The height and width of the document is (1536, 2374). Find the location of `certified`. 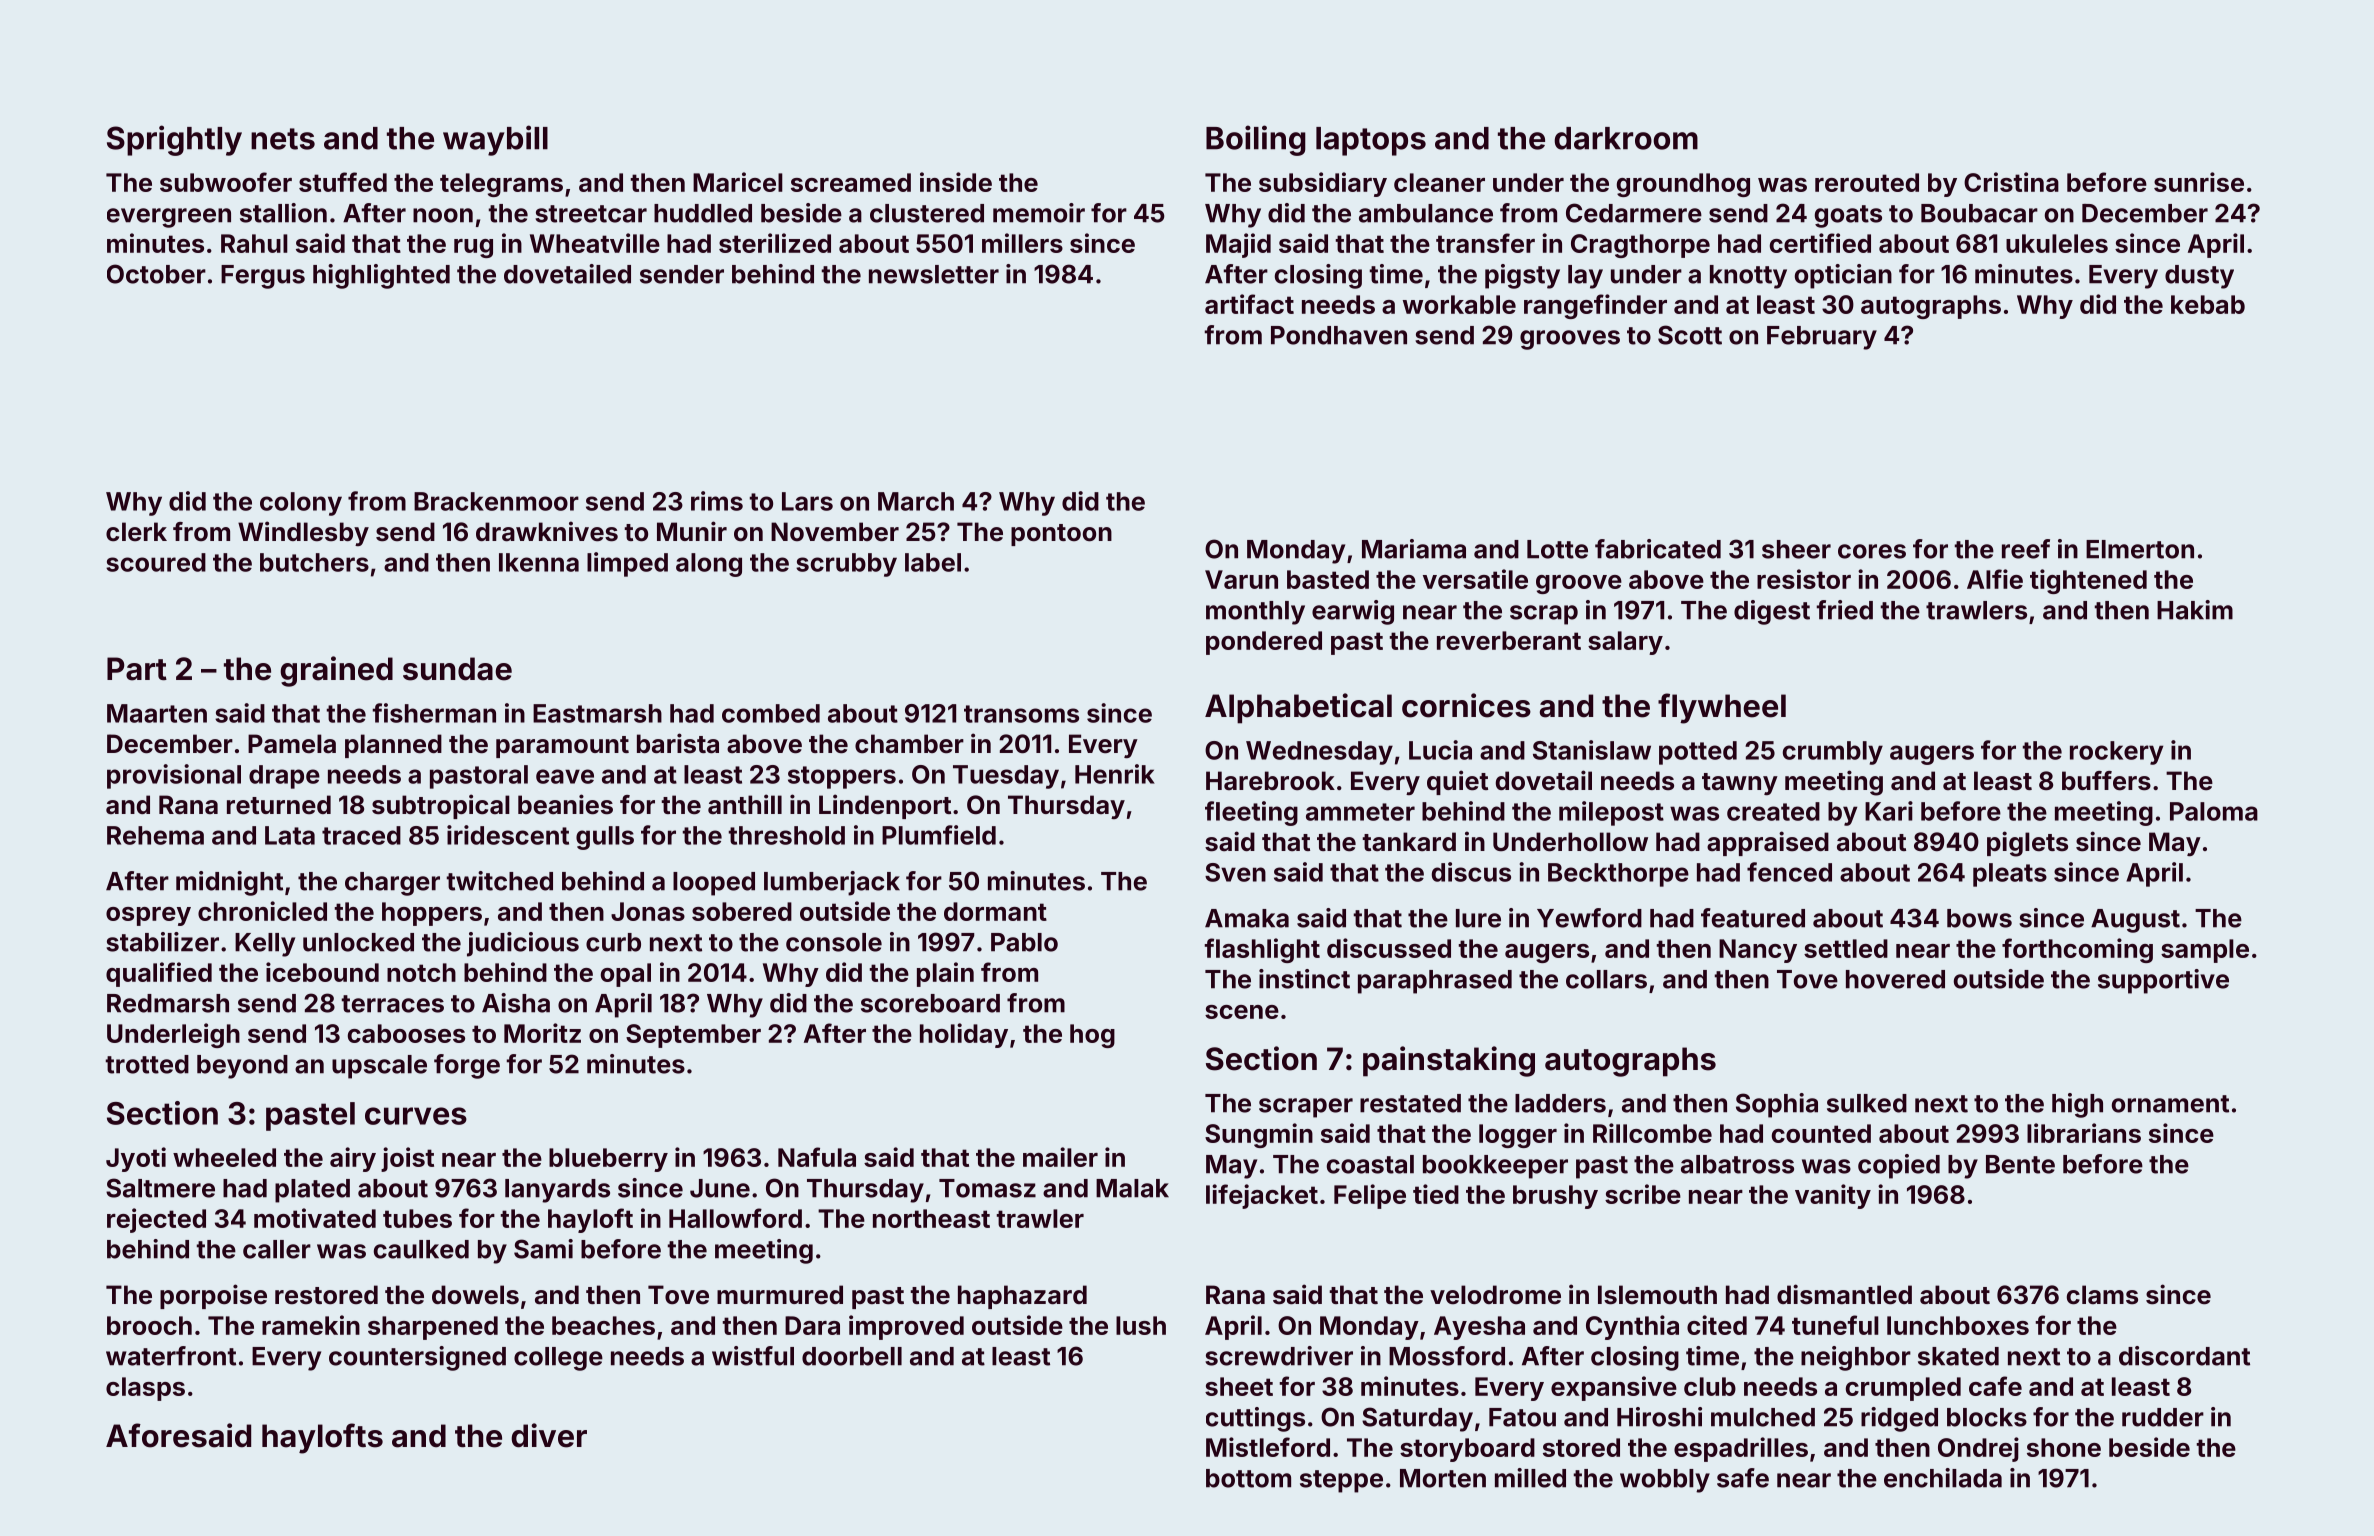

certified is located at coordinates (1820, 243).
